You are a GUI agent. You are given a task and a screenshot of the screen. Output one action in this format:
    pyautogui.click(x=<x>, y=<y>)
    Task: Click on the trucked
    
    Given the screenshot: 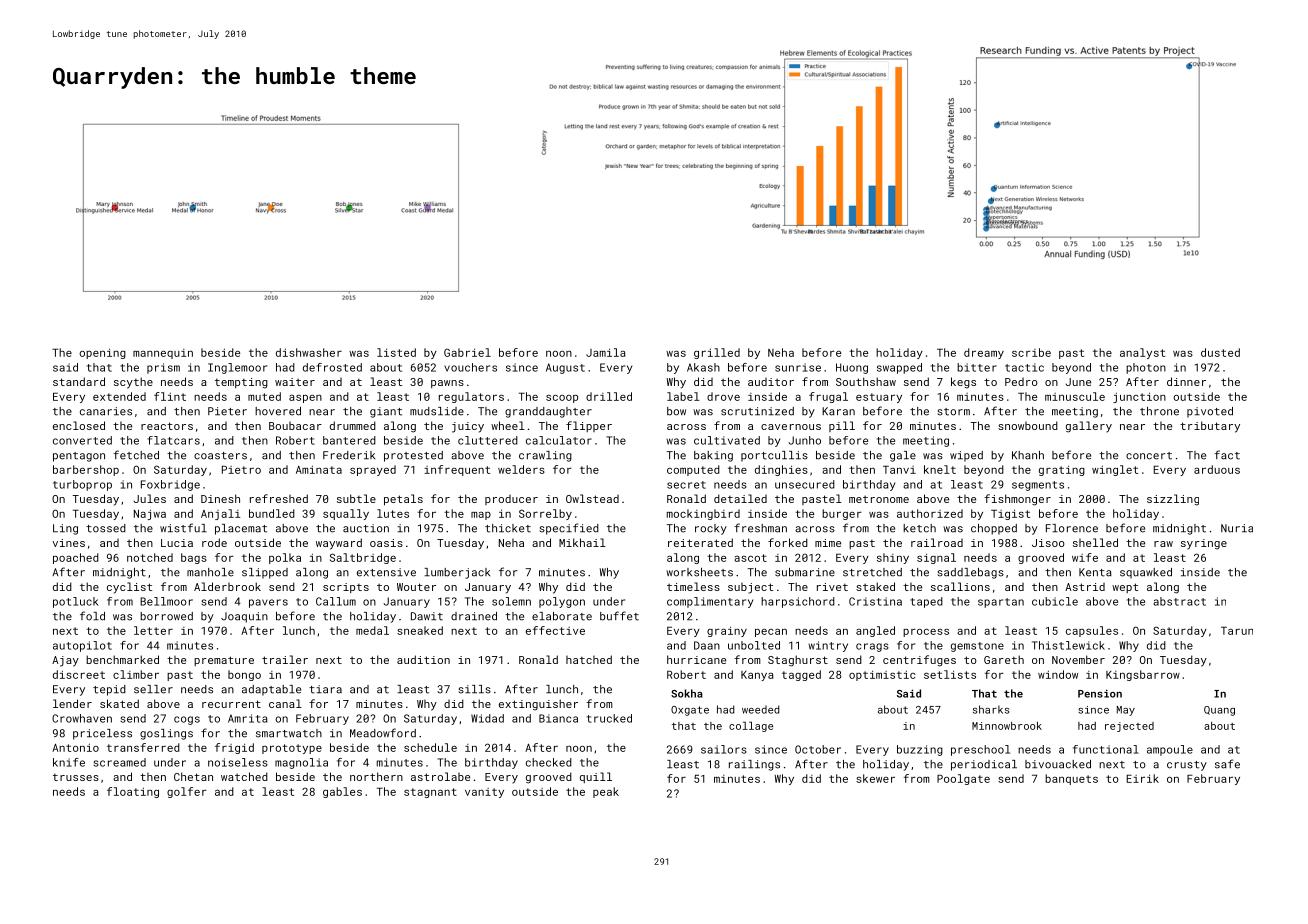 What is the action you would take?
    pyautogui.click(x=609, y=718)
